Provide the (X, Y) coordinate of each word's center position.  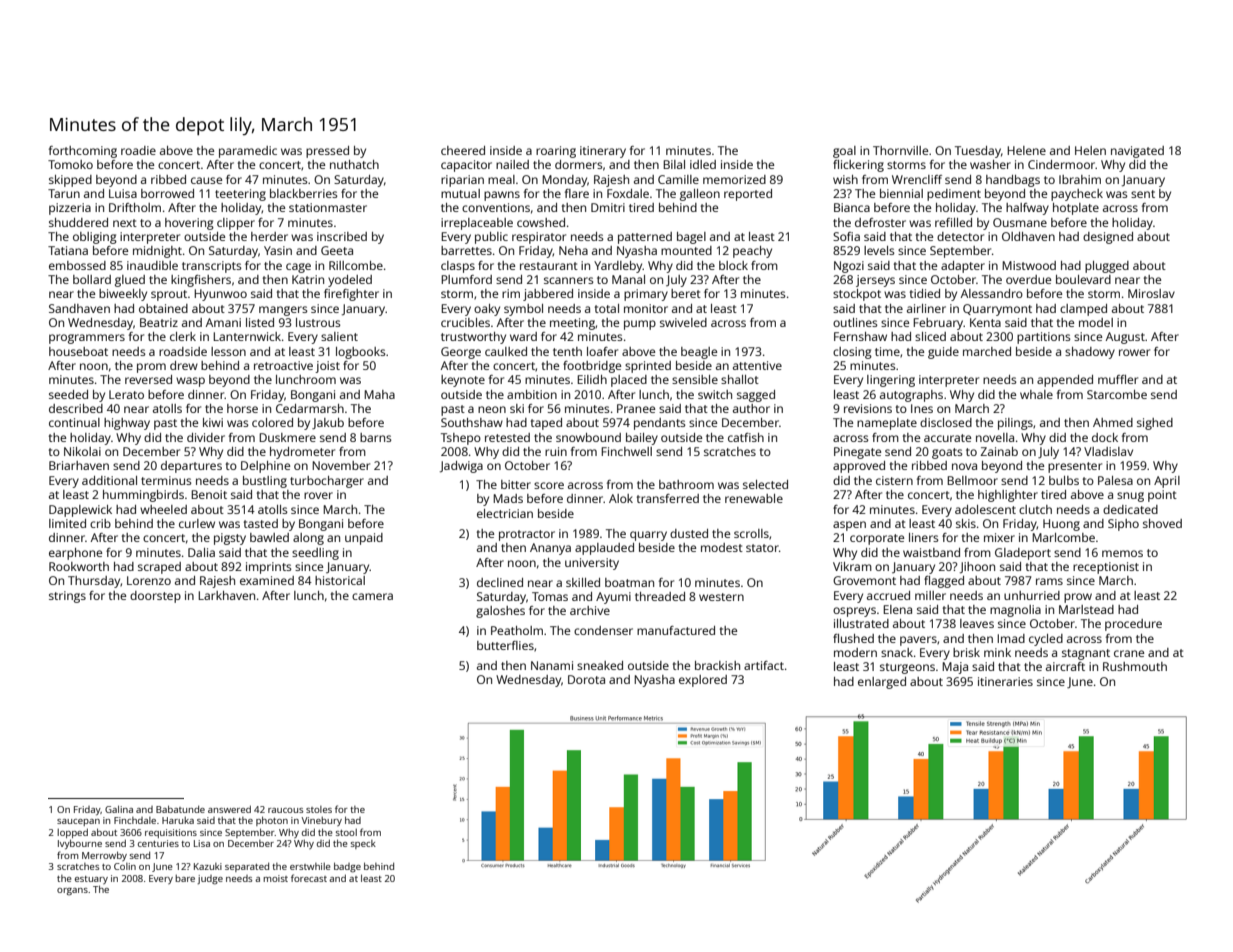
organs (72, 892)
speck (363, 844)
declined (500, 582)
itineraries (1005, 681)
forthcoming (83, 152)
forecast (309, 878)
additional (109, 480)
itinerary (603, 152)
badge (347, 867)
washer (990, 164)
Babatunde (180, 809)
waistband (931, 552)
